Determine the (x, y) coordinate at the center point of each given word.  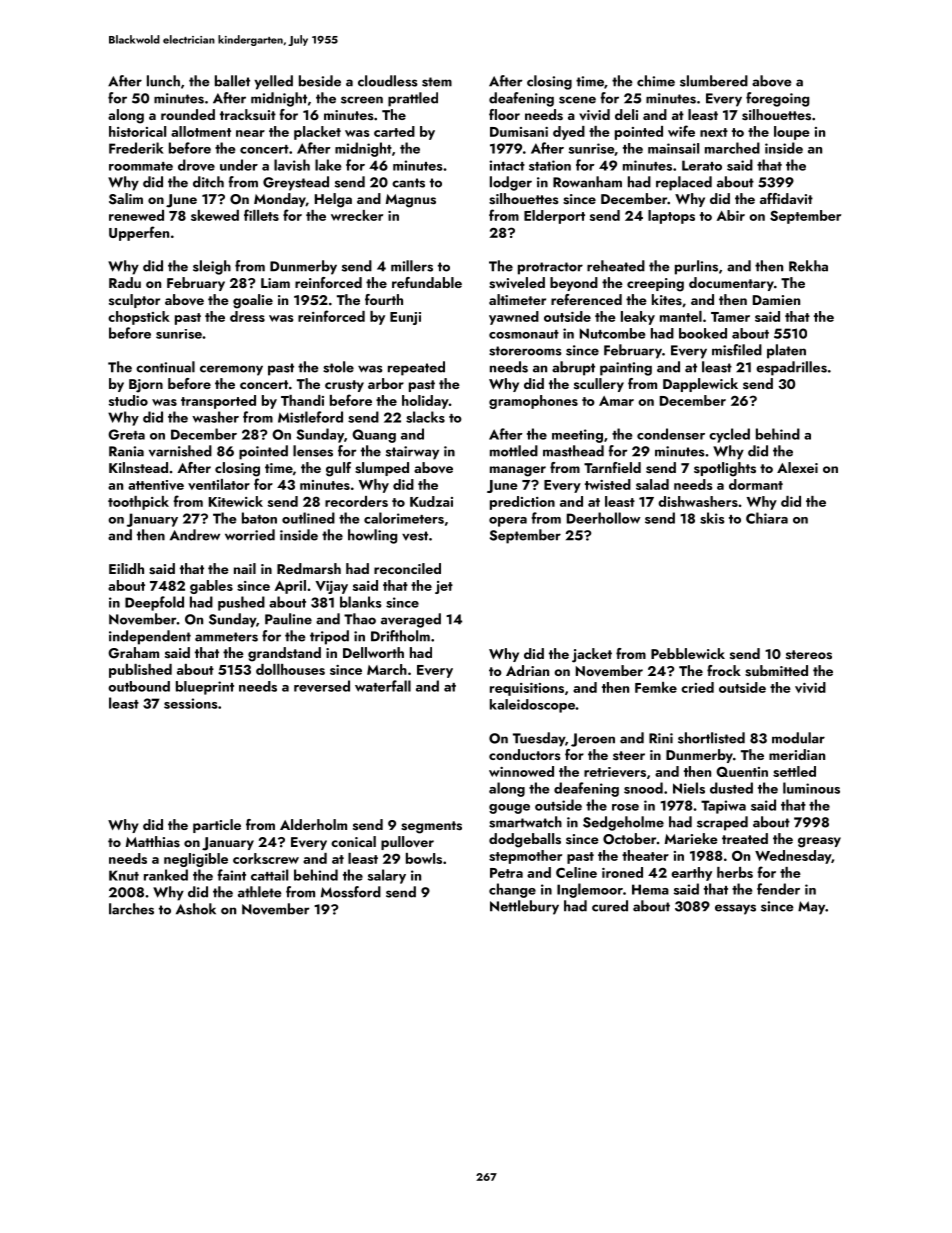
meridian (797, 754)
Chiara (767, 518)
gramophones (533, 402)
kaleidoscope (532, 706)
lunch (163, 81)
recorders (356, 501)
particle (217, 826)
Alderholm (313, 824)
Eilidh (126, 568)
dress (247, 316)
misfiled (737, 350)
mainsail (673, 148)
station (550, 165)
